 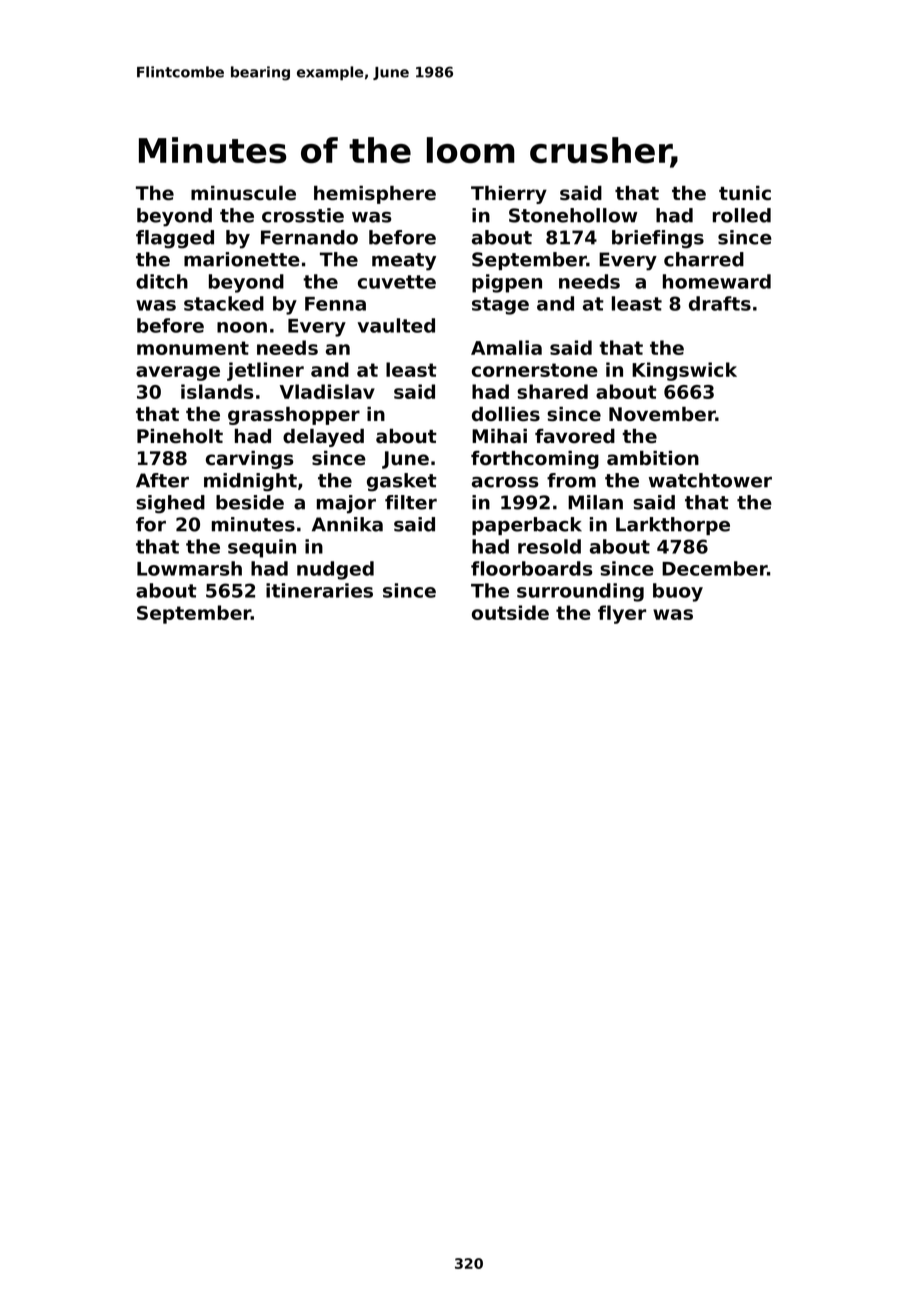 I want to click on homeward, so click(x=717, y=281).
